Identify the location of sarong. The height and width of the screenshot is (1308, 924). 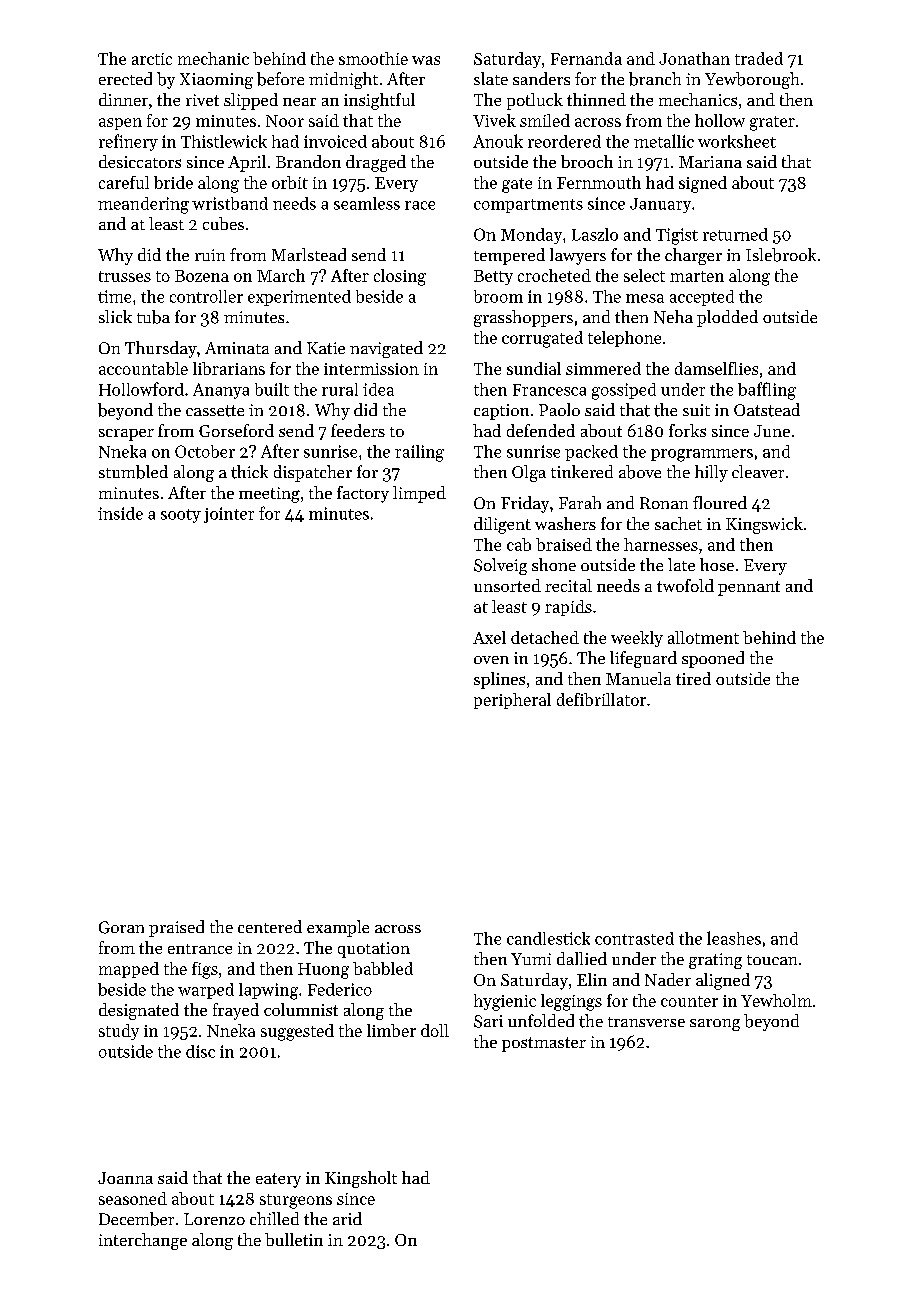
(715, 1025).
